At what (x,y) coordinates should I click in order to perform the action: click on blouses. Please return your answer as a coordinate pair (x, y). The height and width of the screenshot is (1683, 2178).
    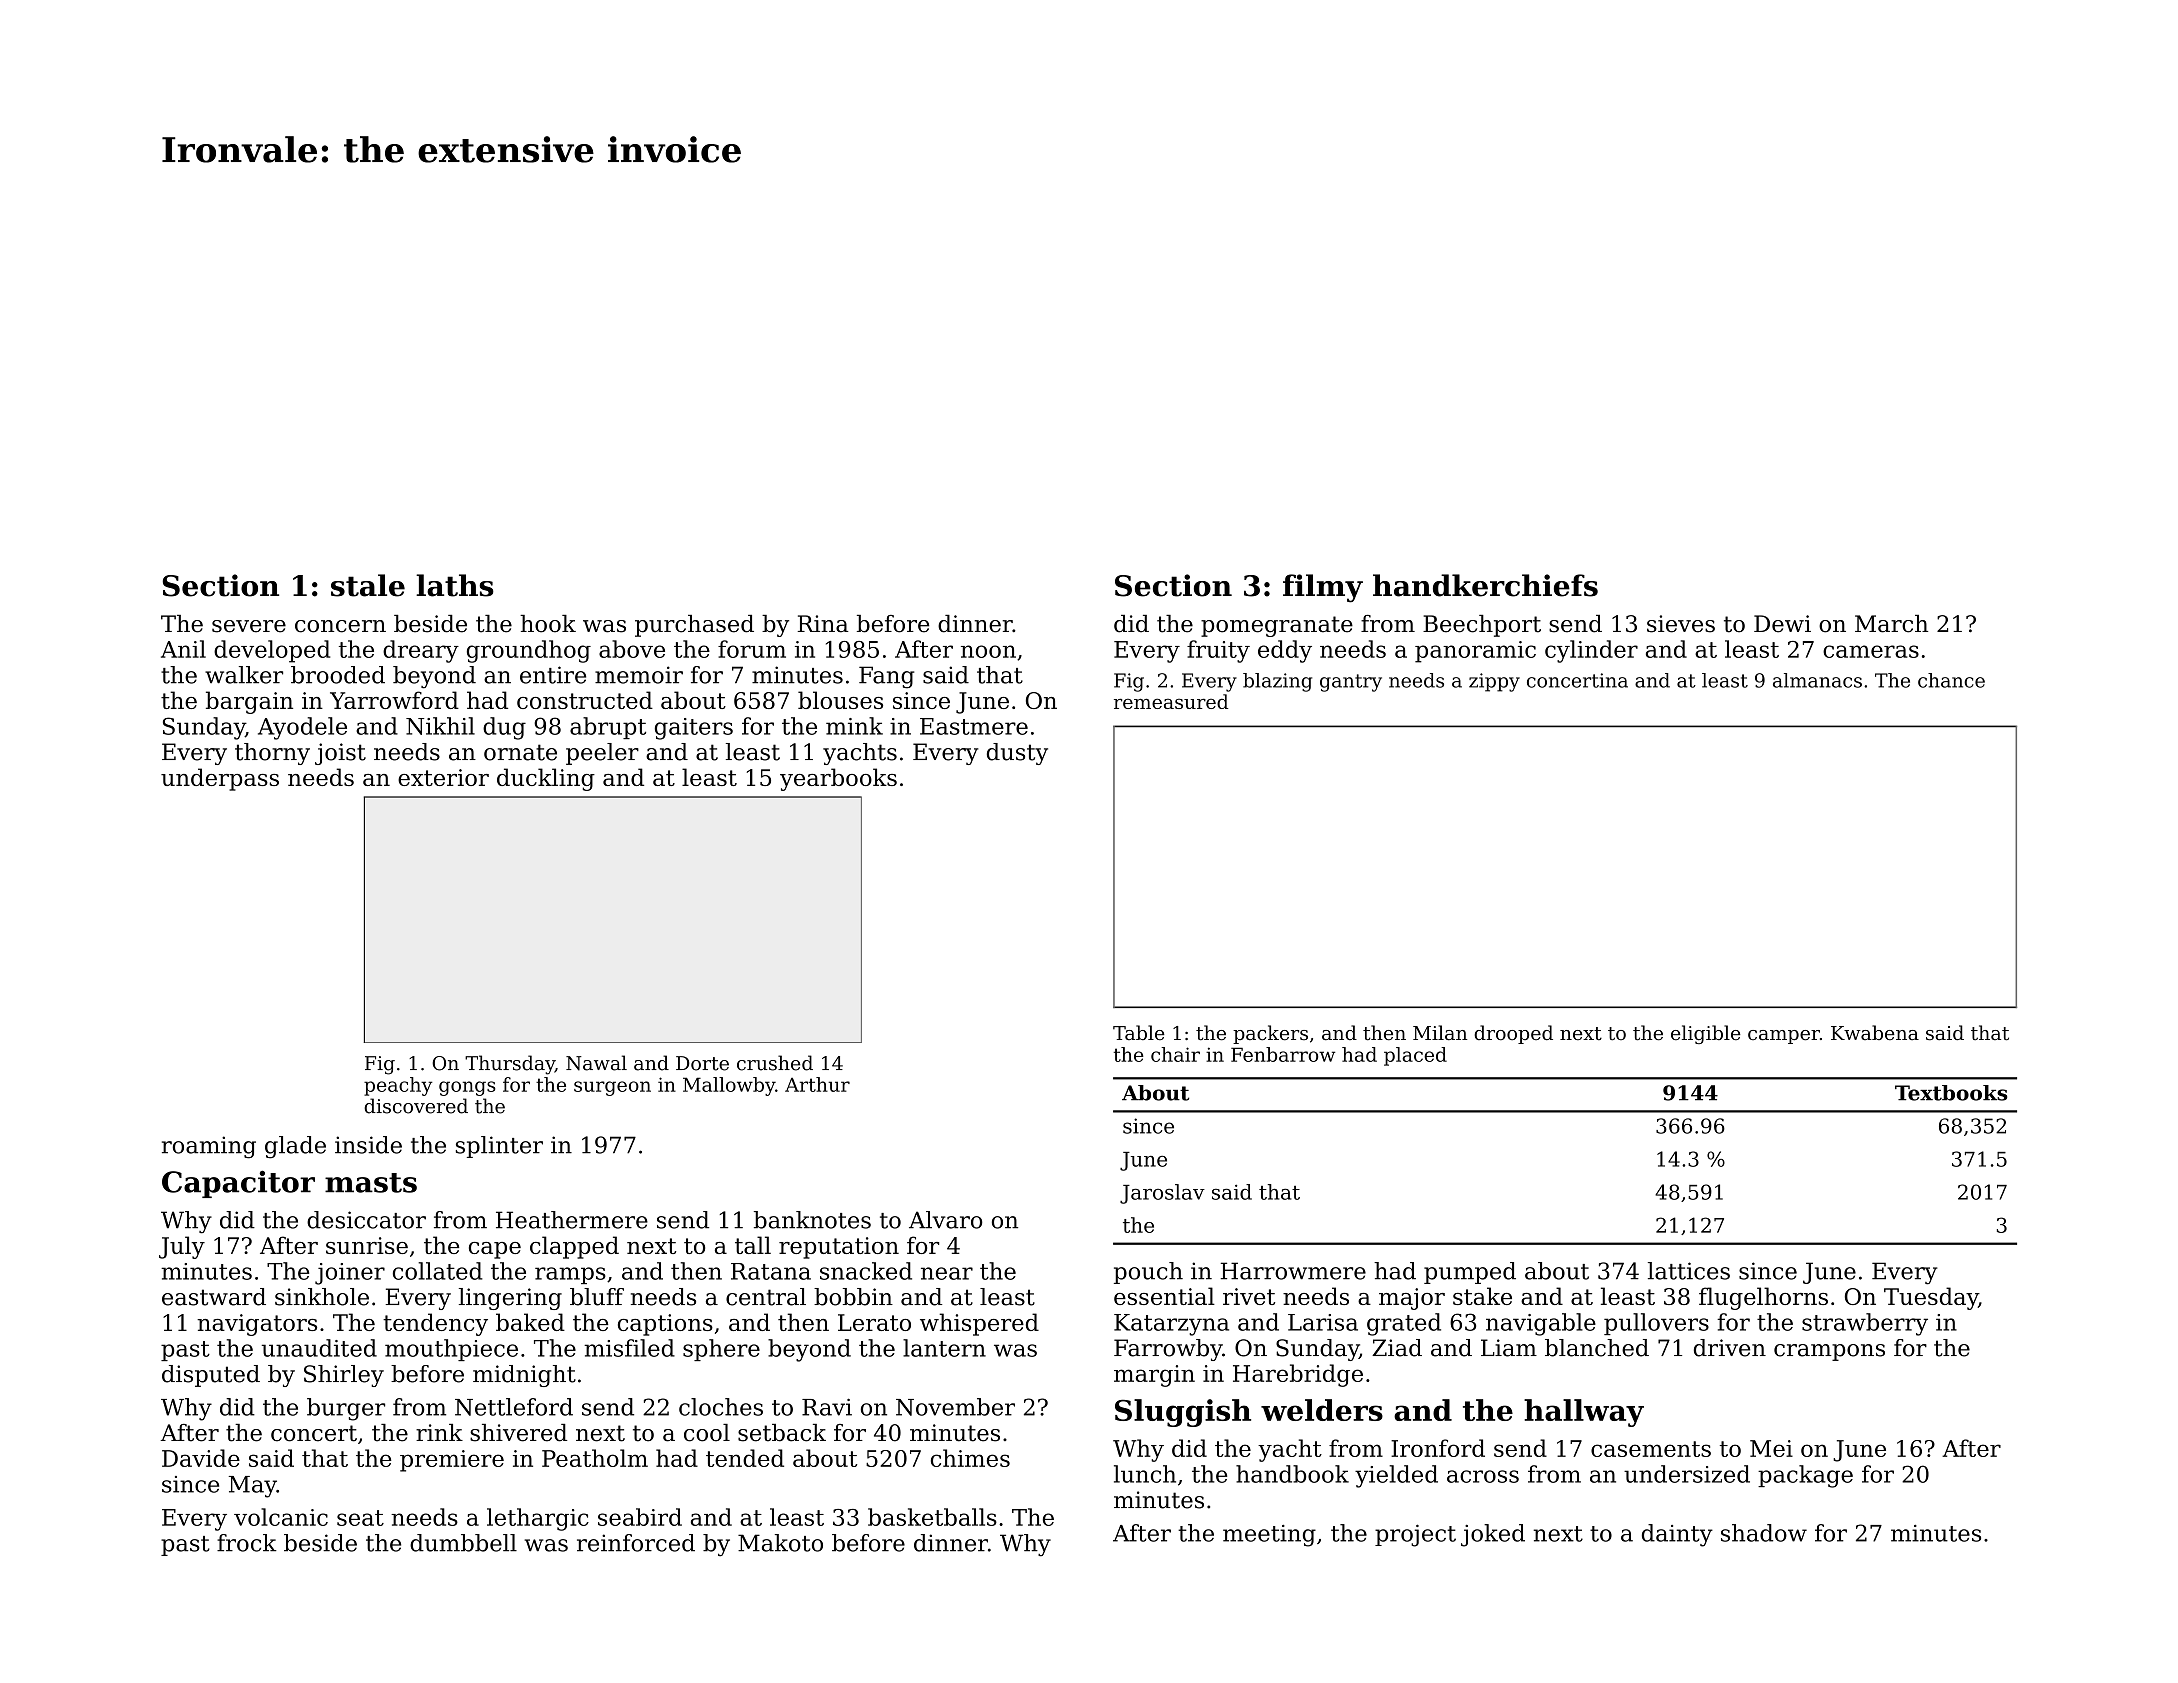
    Looking at the image, I should click on (840, 700).
